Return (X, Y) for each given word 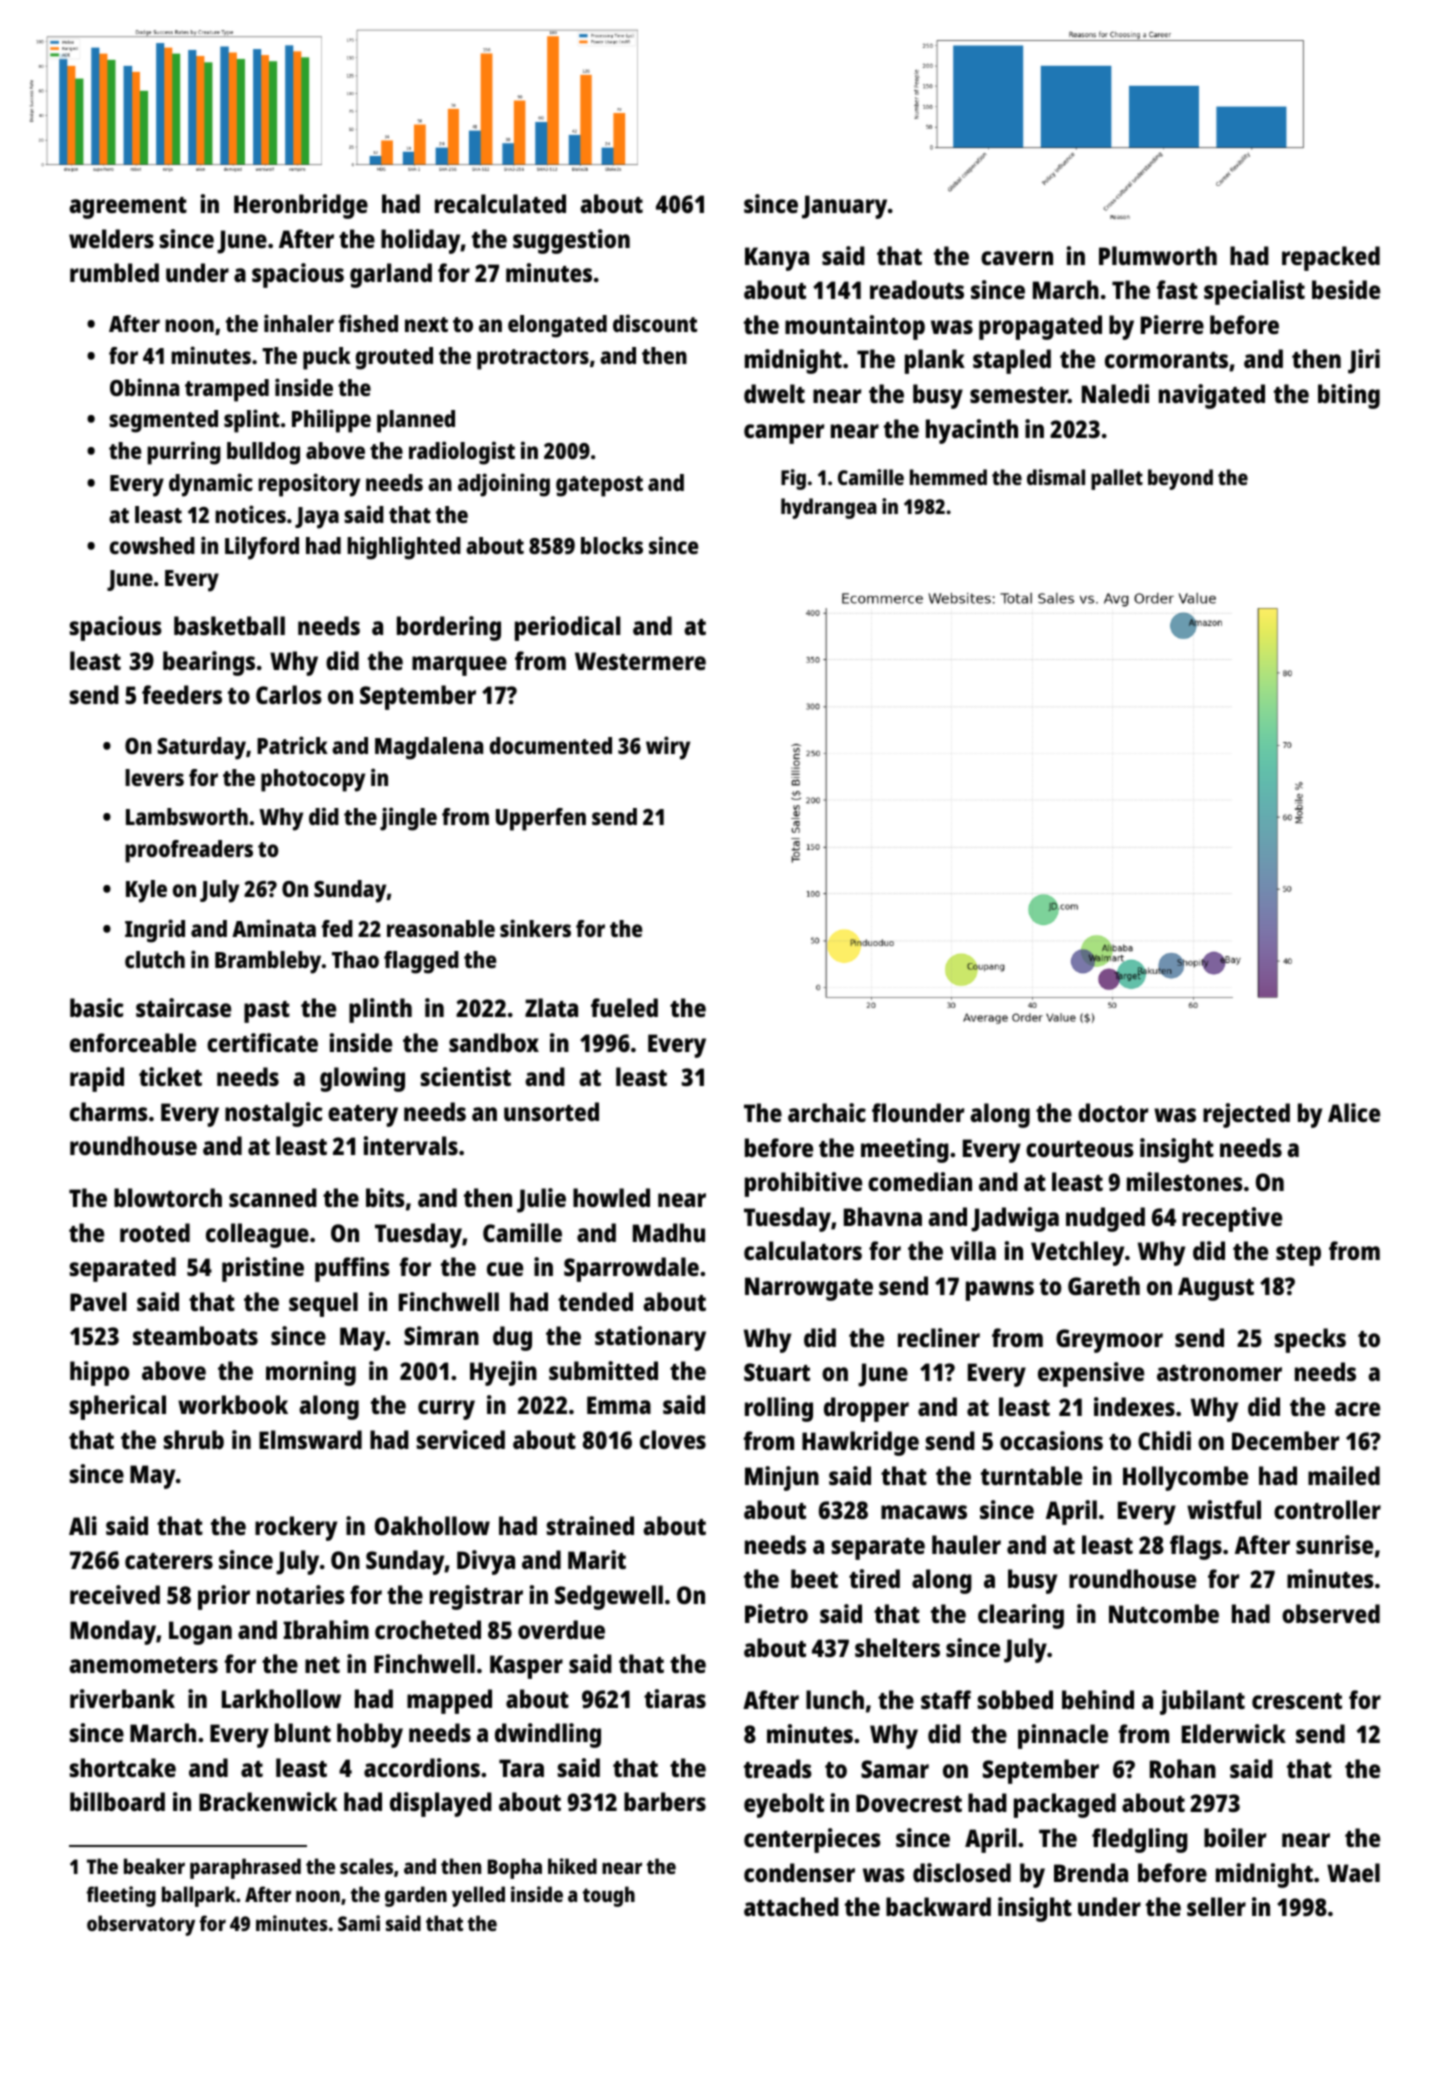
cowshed (152, 545)
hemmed (948, 477)
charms (109, 1111)
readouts (917, 289)
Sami (359, 1923)
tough (609, 1896)
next (426, 324)
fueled (624, 1007)
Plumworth (1158, 255)
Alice (1354, 1112)
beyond (1180, 479)
